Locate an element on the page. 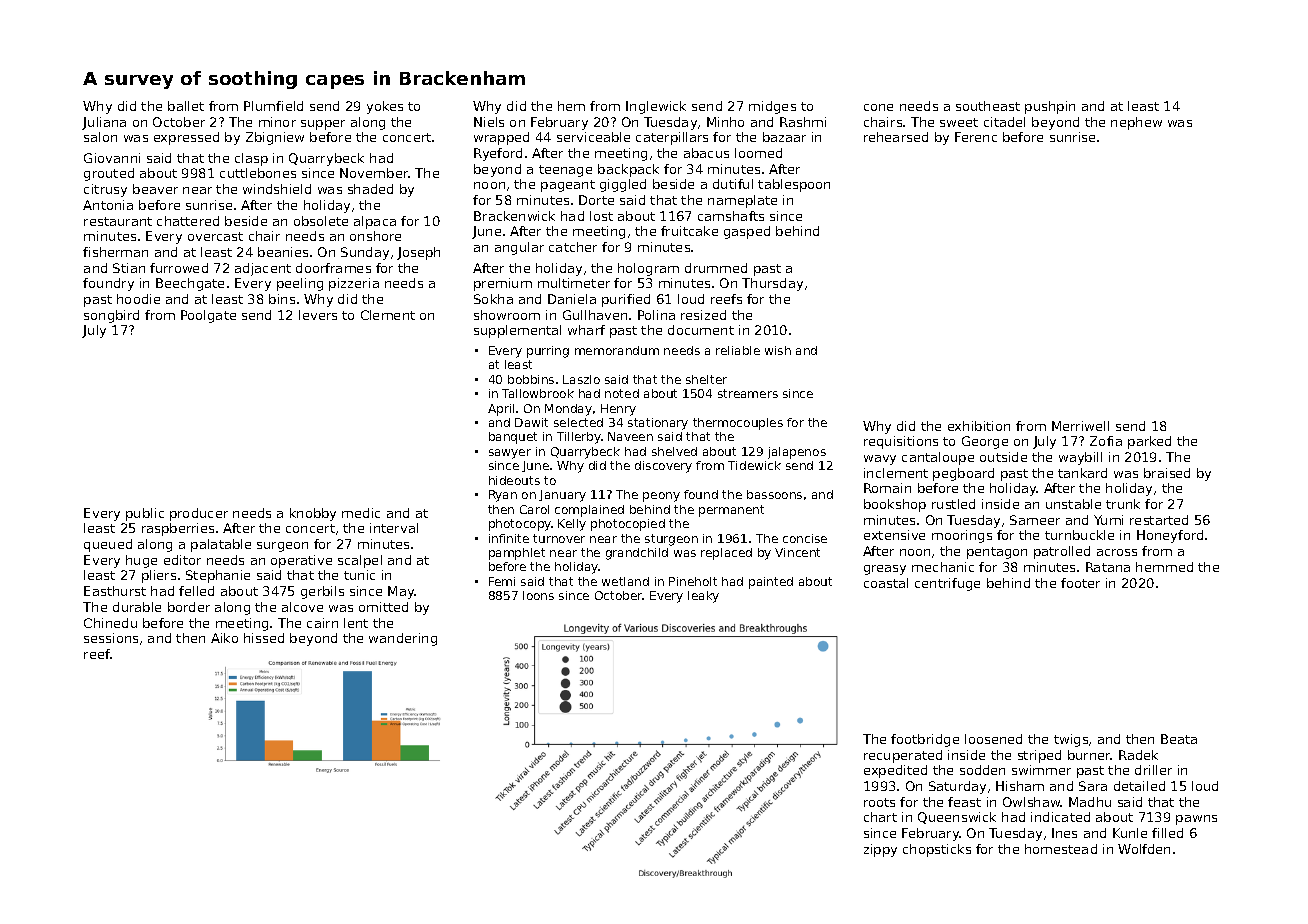  durable is located at coordinates (137, 607).
